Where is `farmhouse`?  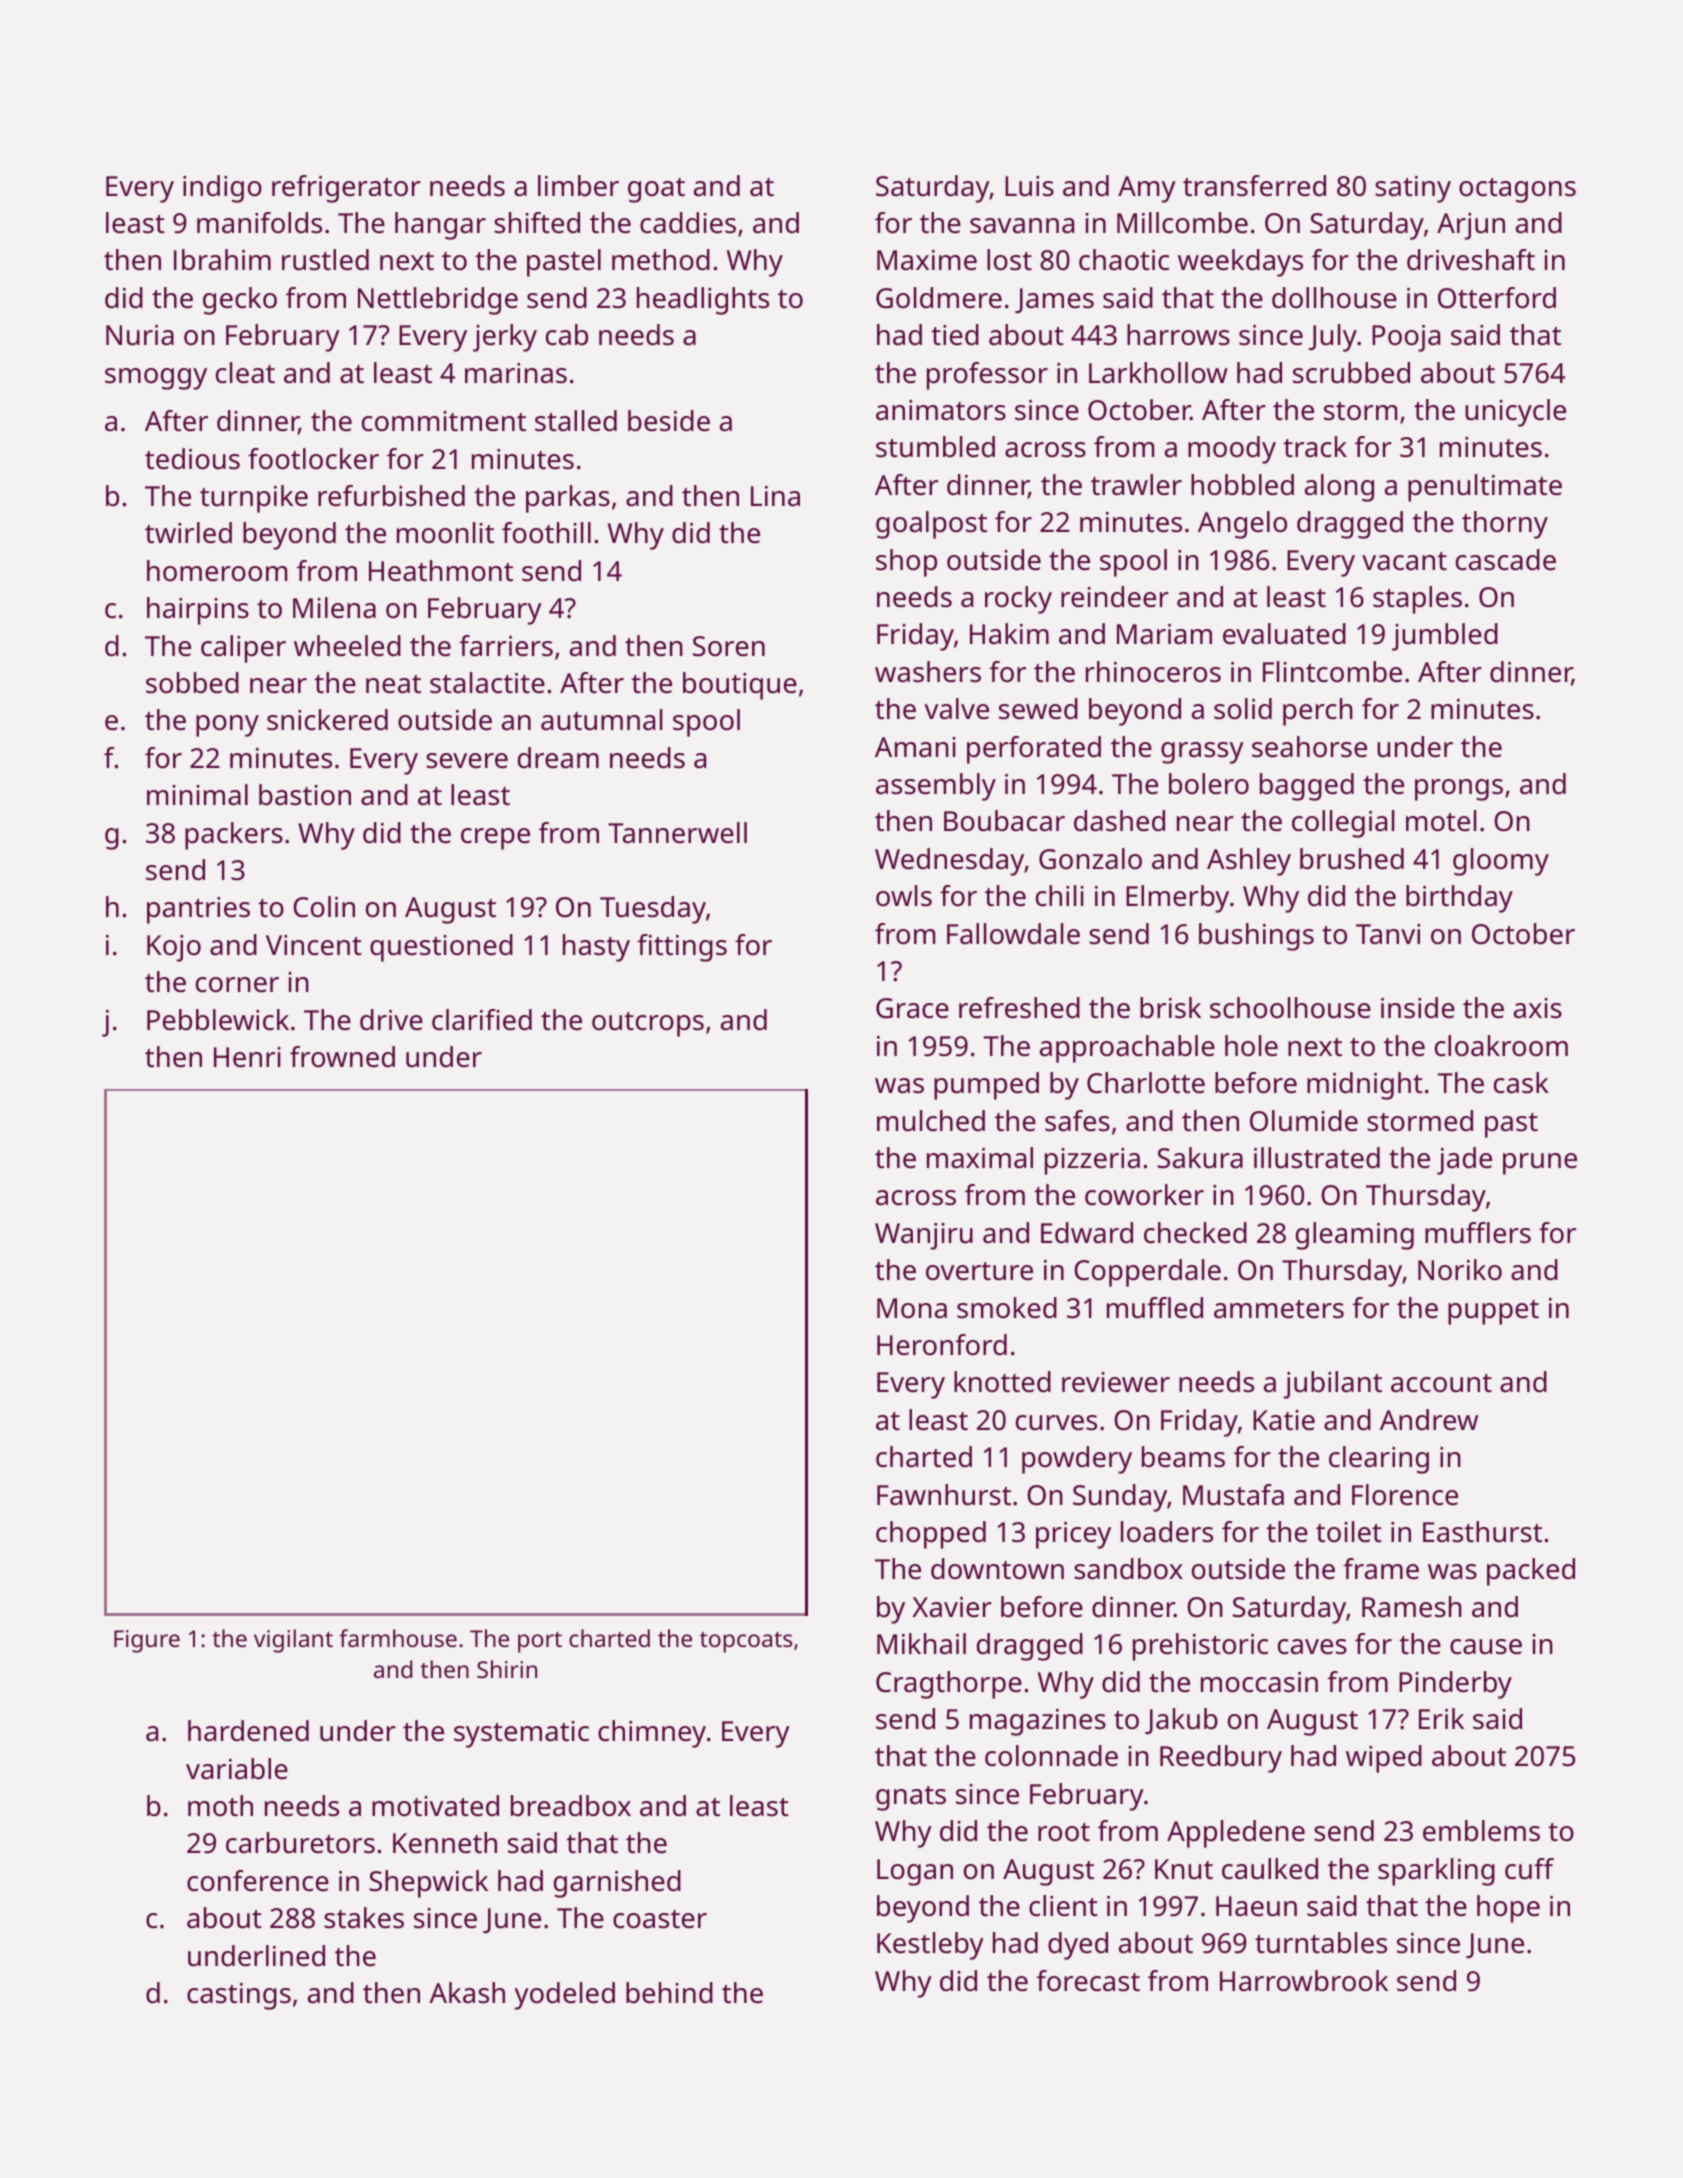 farmhouse is located at coordinates (398, 1638).
